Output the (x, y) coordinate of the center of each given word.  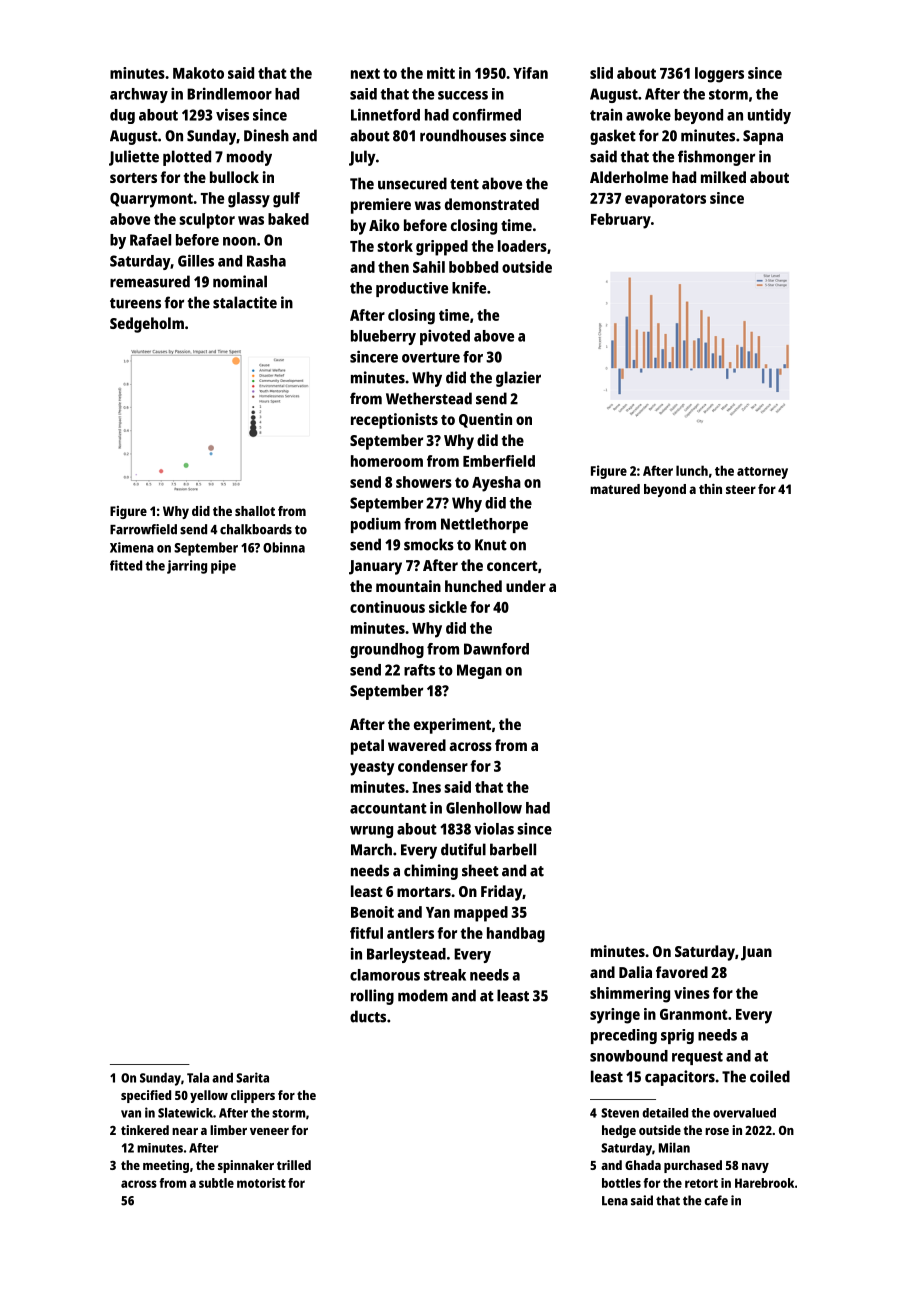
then (393, 267)
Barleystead (406, 955)
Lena (615, 1201)
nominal (240, 281)
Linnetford (385, 114)
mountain (408, 586)
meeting (166, 1166)
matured (615, 489)
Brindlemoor (229, 93)
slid (601, 73)
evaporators (665, 200)
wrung (371, 832)
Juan (756, 953)
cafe (716, 1200)
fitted (126, 565)
